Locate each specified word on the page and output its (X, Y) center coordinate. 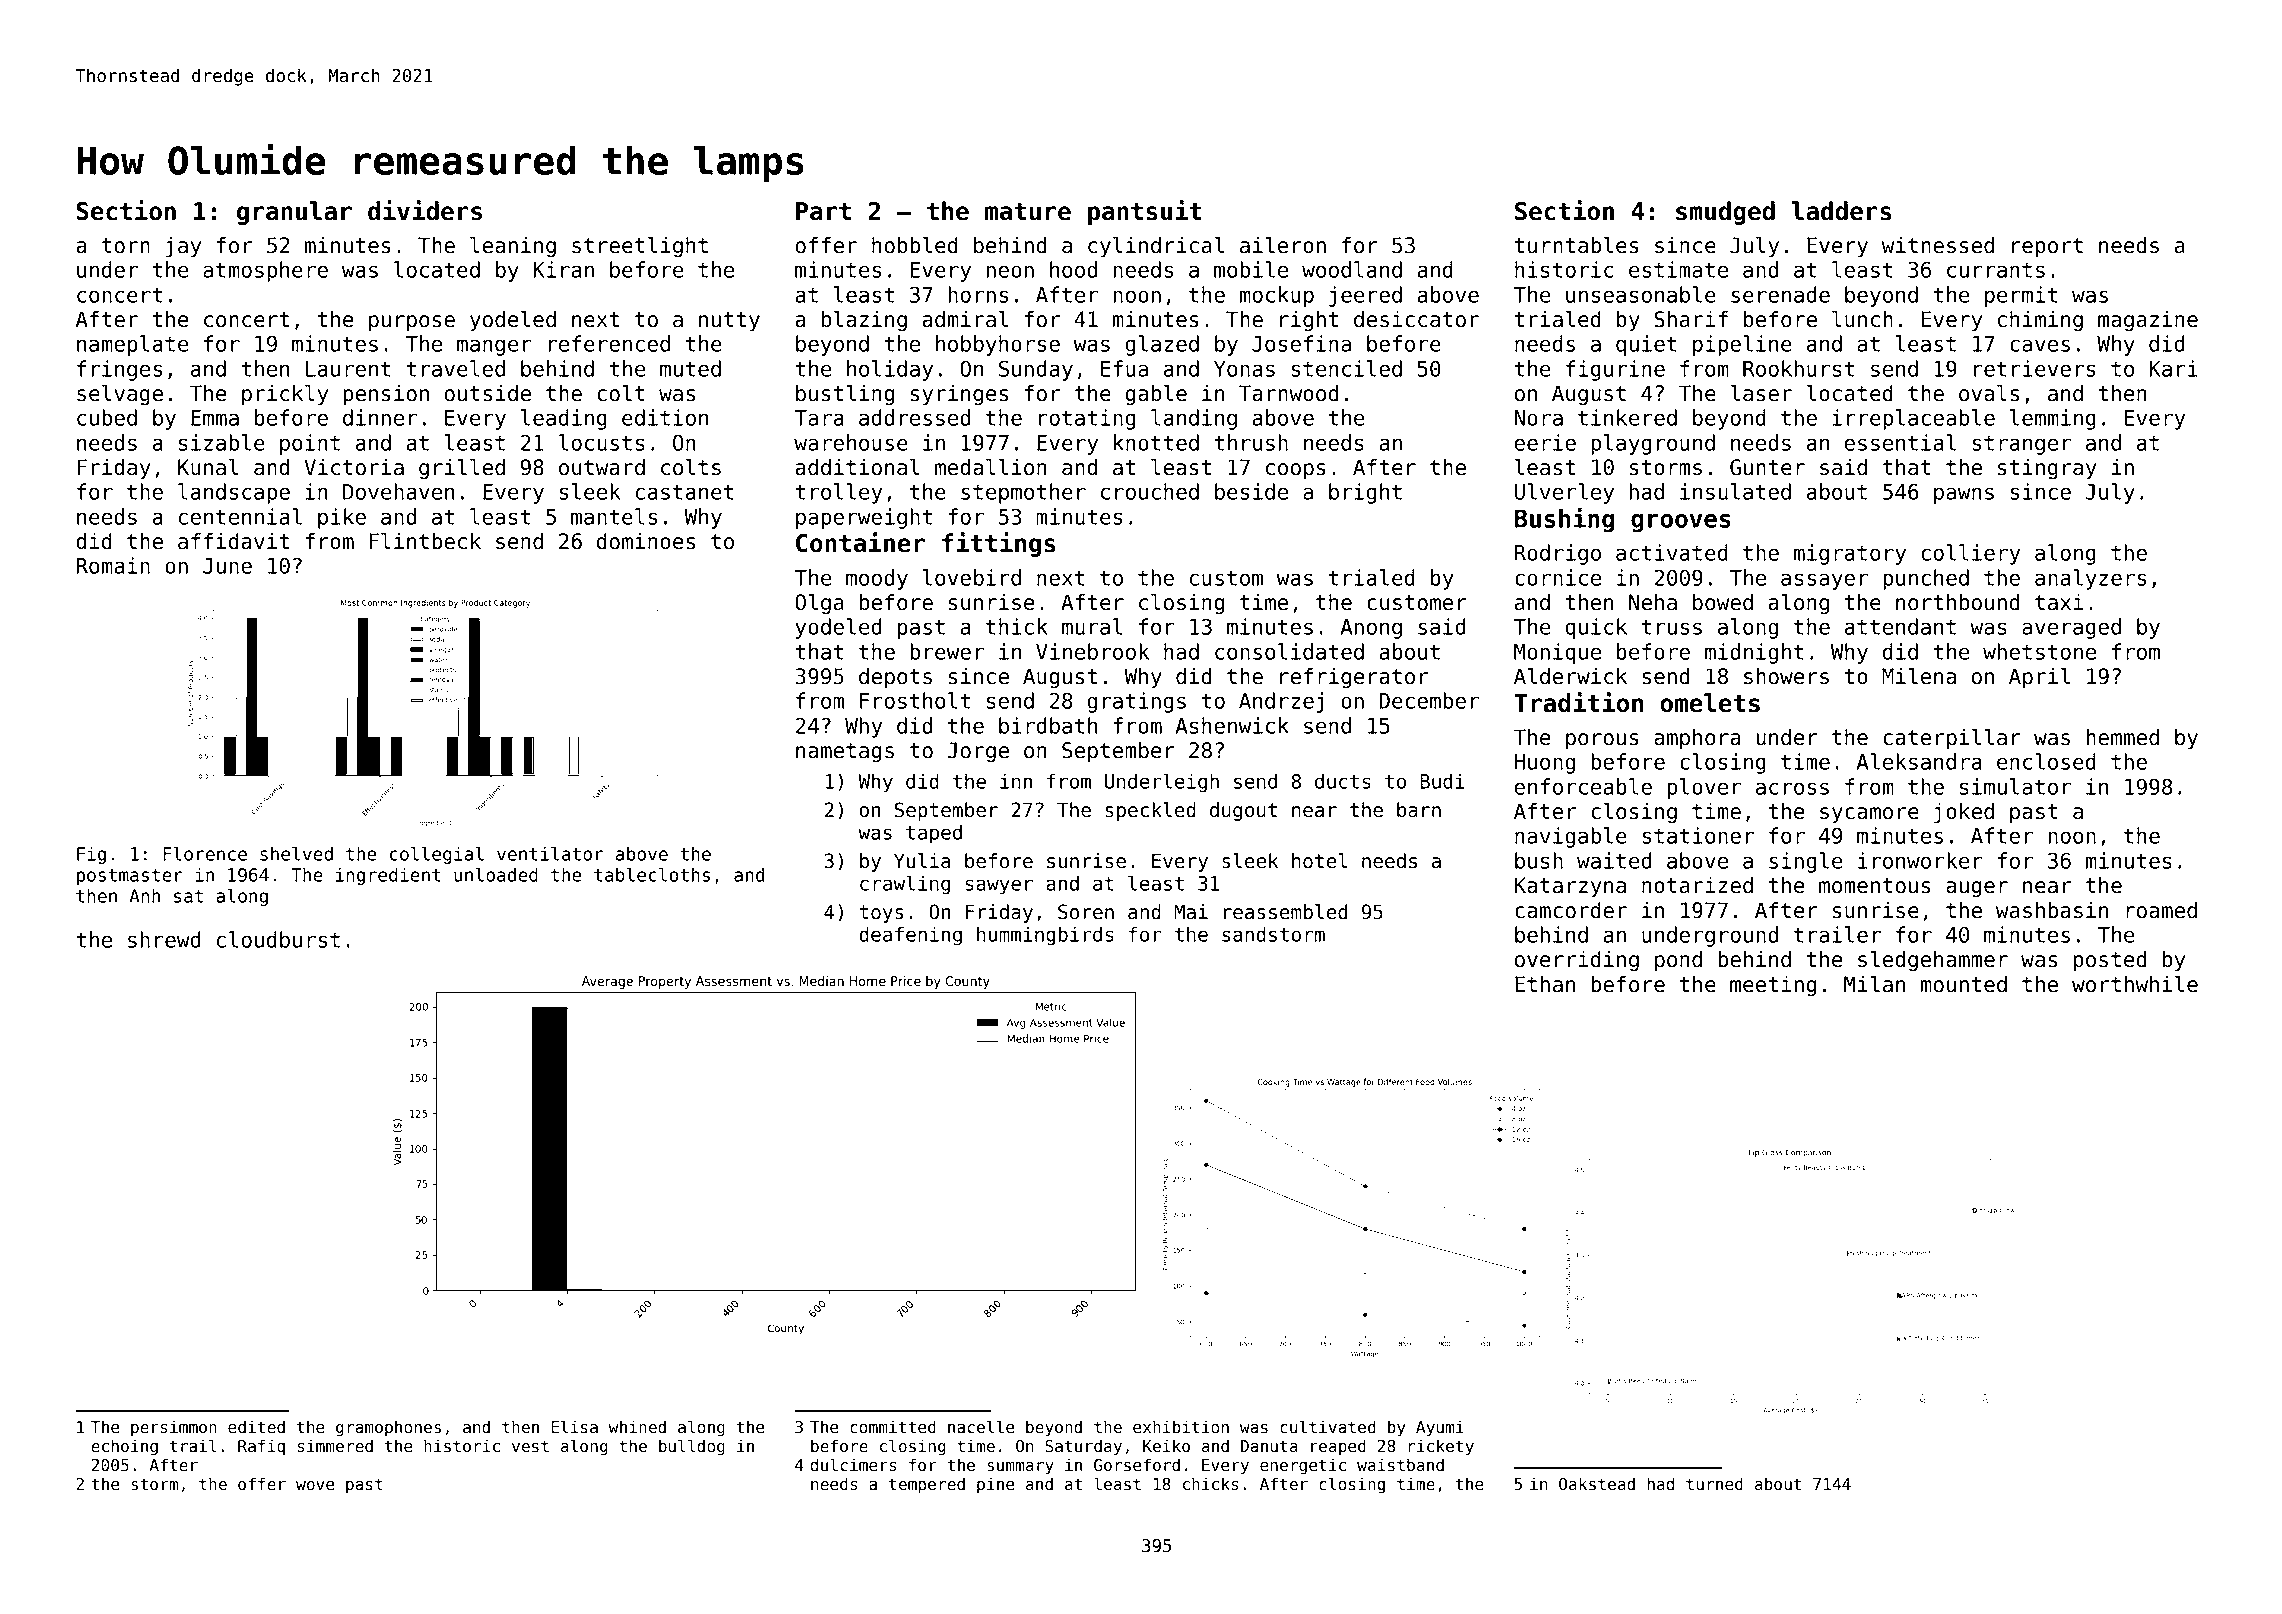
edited (256, 1427)
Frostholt (915, 700)
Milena (1919, 676)
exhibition (1181, 1427)
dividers (425, 210)
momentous (1875, 886)
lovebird (972, 577)
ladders (1841, 211)
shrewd (164, 939)
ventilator (550, 853)
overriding (1577, 961)
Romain (113, 565)
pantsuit (1145, 212)
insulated (1735, 491)
